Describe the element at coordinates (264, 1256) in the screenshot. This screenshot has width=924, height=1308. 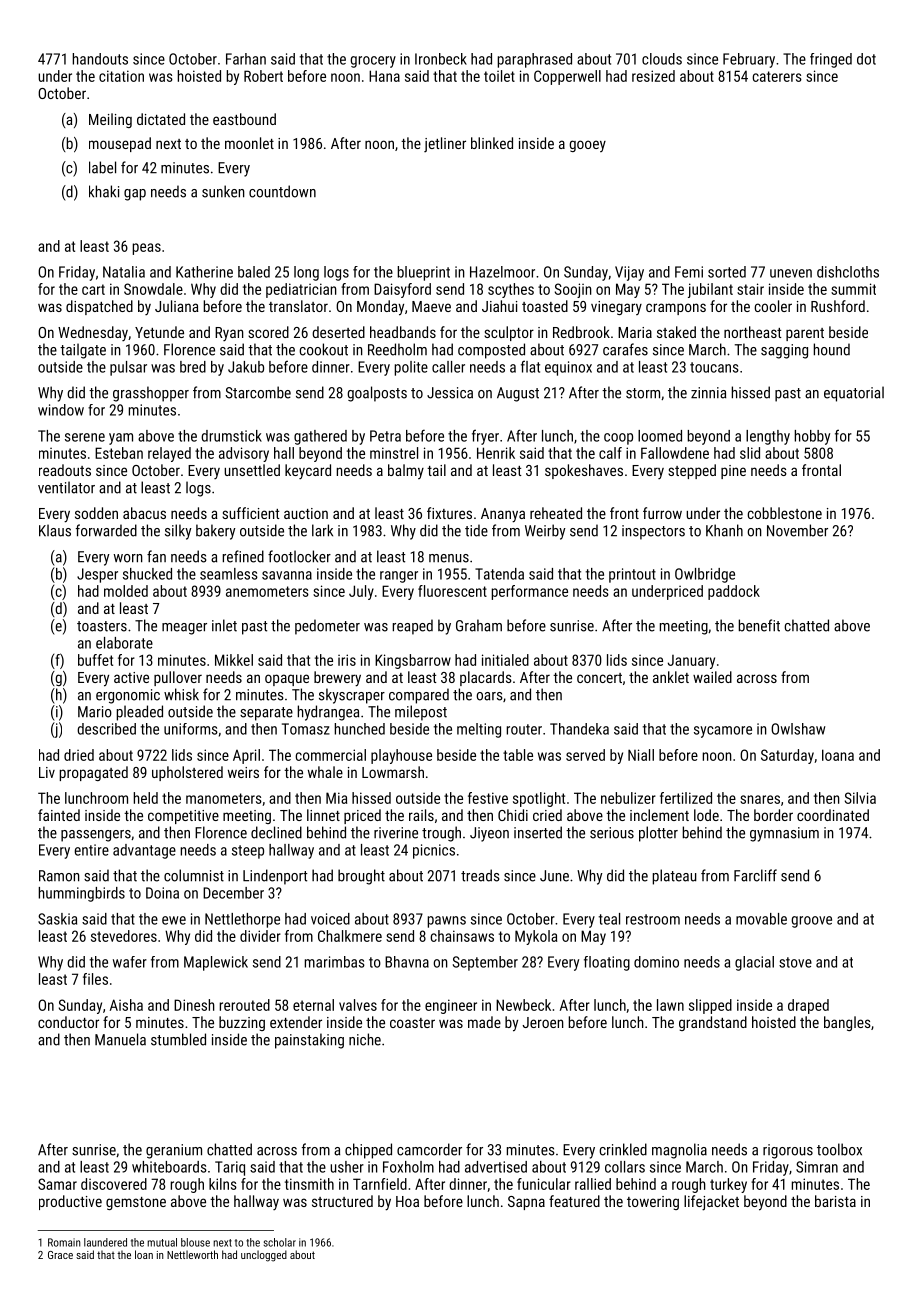
I see `unclogged` at that location.
